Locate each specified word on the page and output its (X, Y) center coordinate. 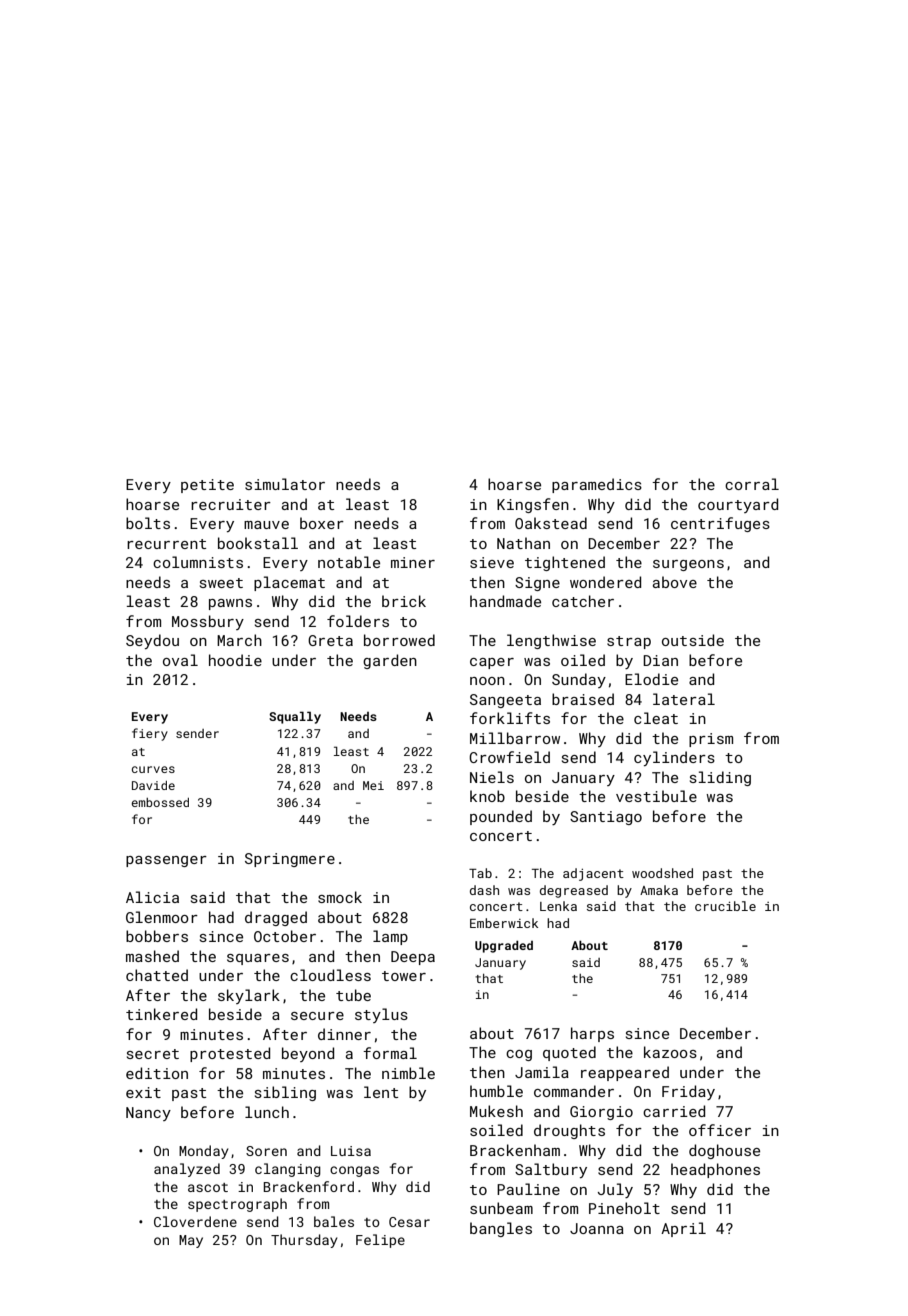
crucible (725, 906)
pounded (501, 817)
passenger (166, 861)
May (191, 1241)
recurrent (166, 544)
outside (693, 640)
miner (413, 562)
